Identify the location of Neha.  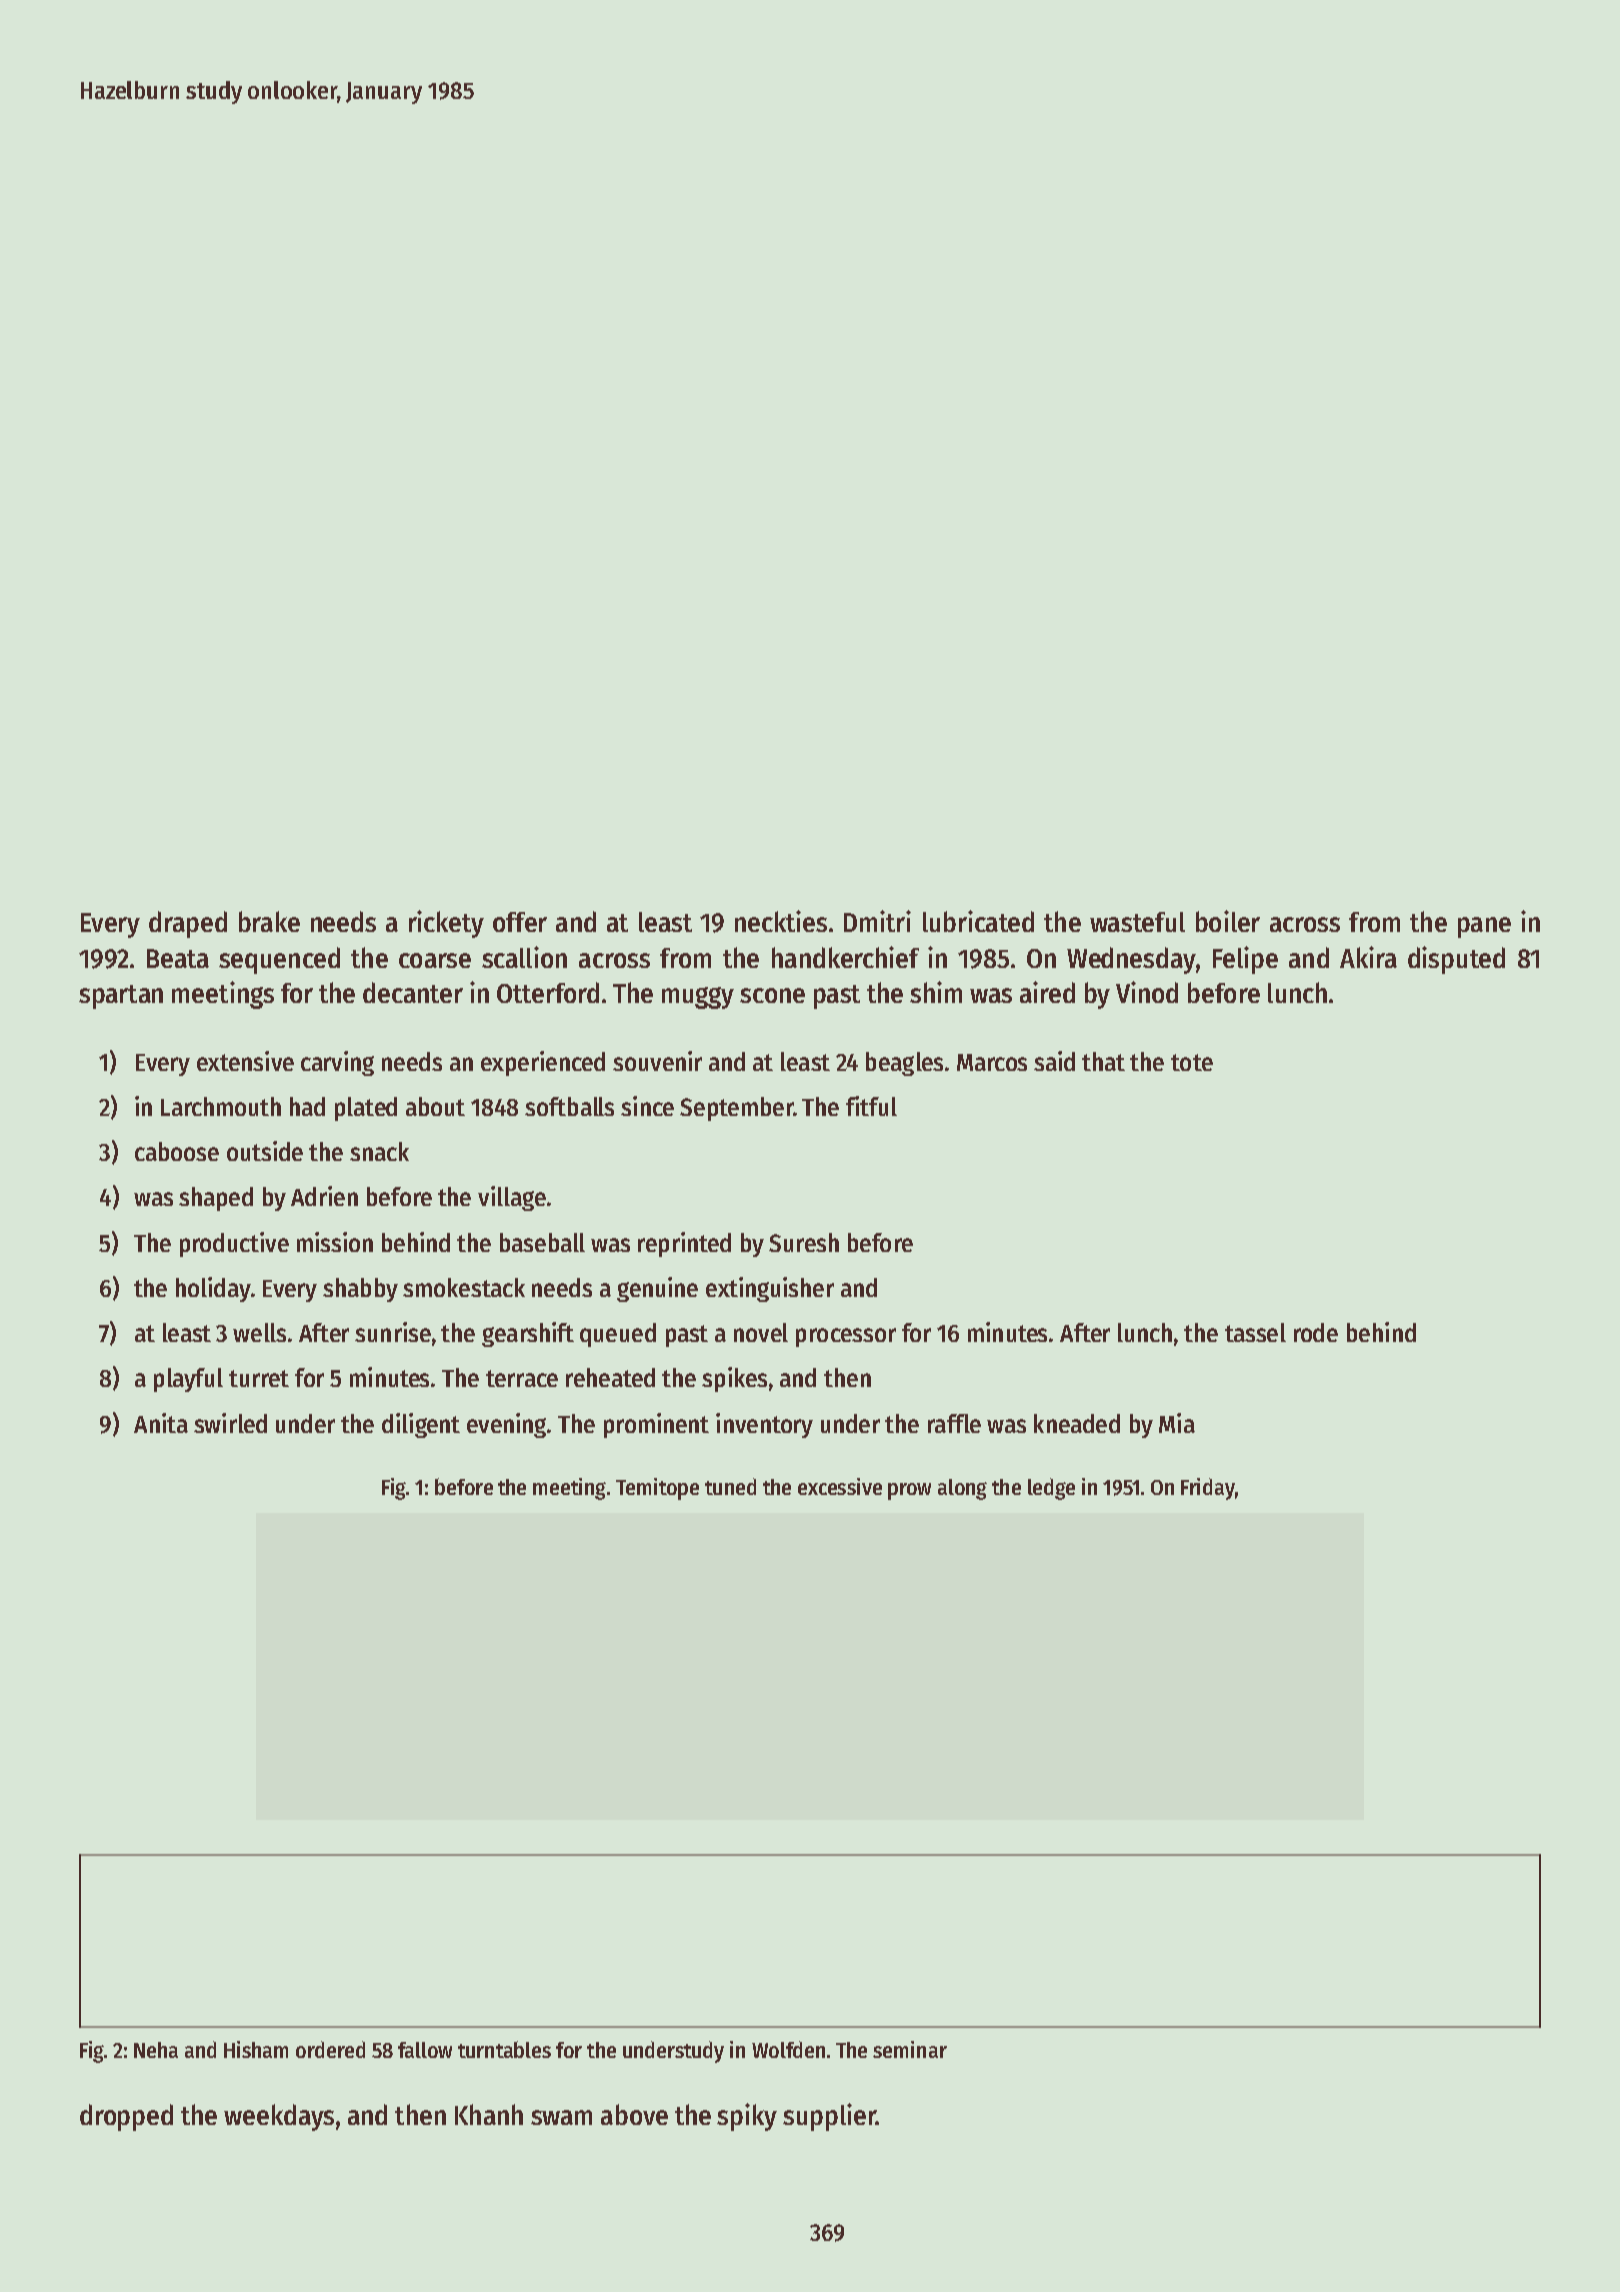
(156, 2050).
